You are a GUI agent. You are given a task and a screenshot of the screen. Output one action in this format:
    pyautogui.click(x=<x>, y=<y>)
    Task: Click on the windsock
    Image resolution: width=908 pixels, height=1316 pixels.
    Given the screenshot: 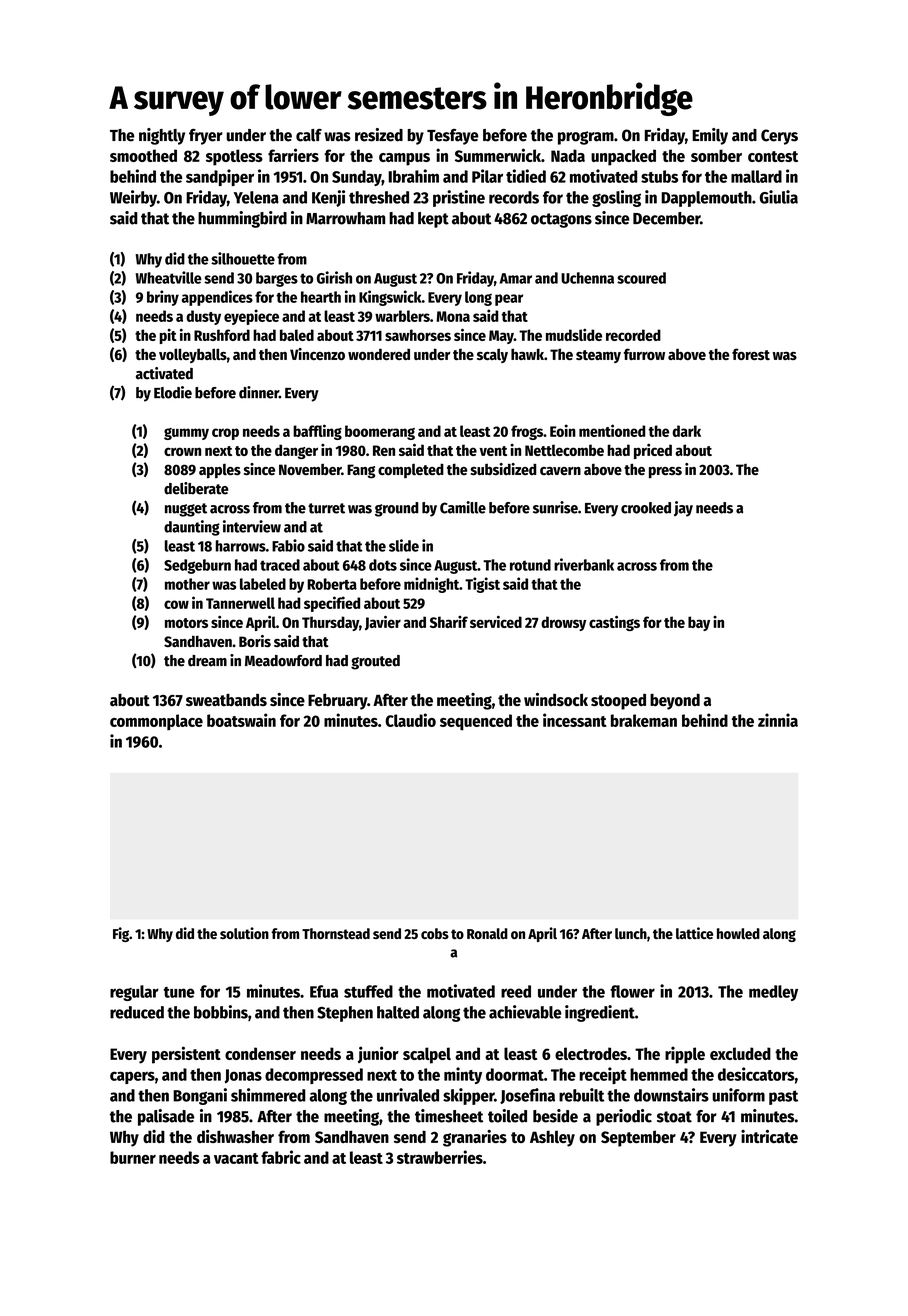 What is the action you would take?
    pyautogui.click(x=556, y=699)
